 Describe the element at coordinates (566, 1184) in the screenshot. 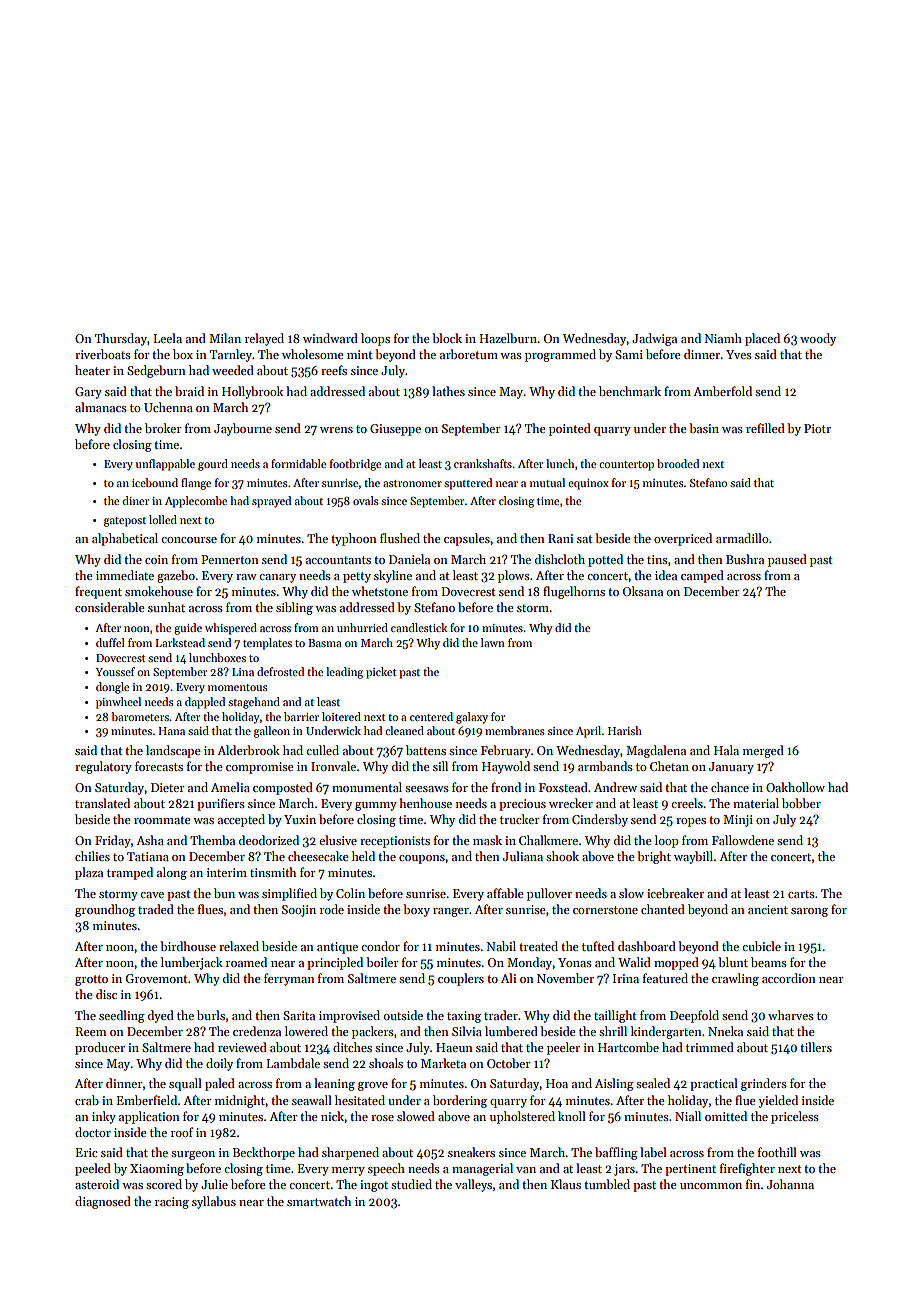

I see `Klaus` at that location.
